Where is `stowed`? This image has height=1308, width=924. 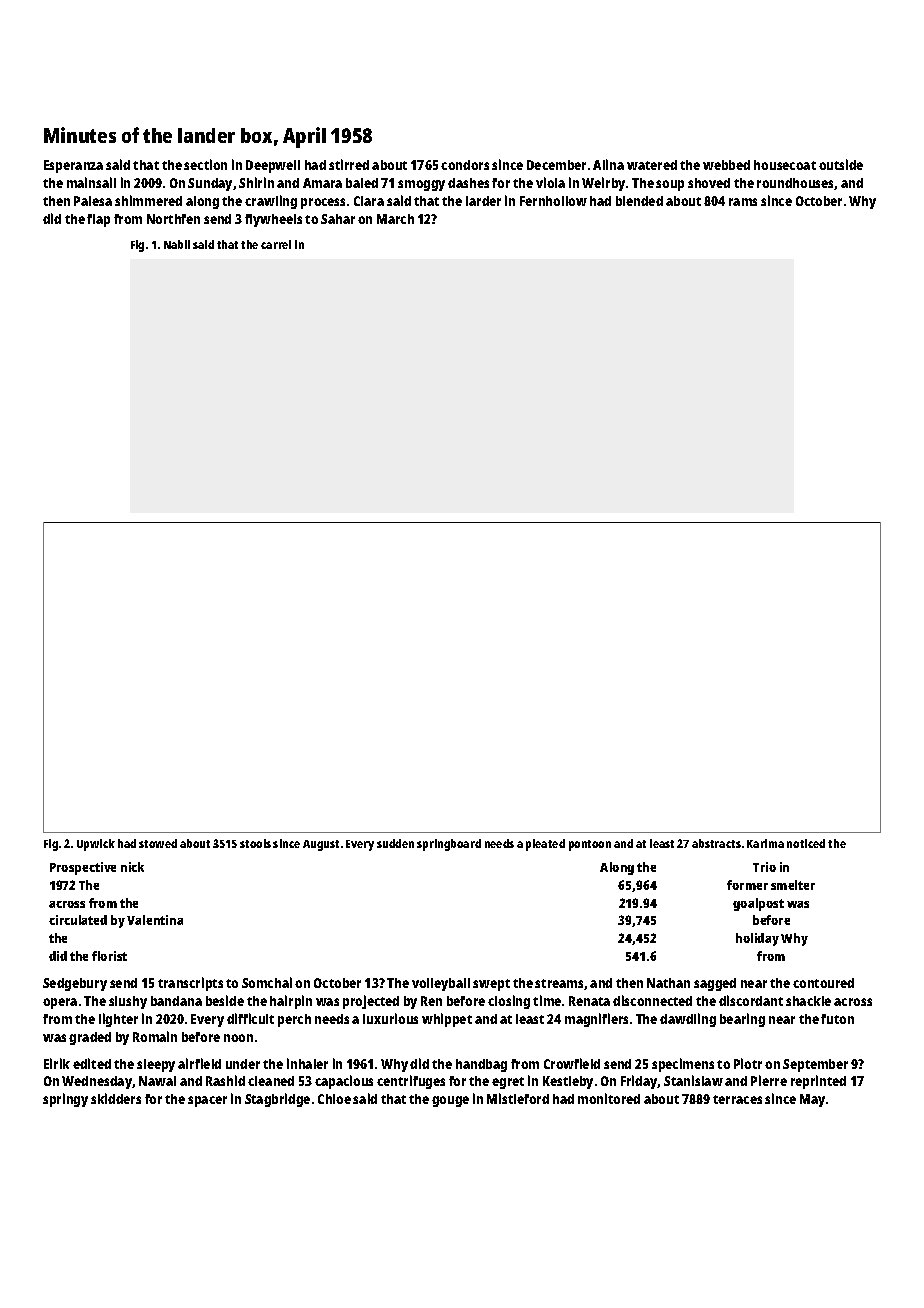
stowed is located at coordinates (158, 843).
